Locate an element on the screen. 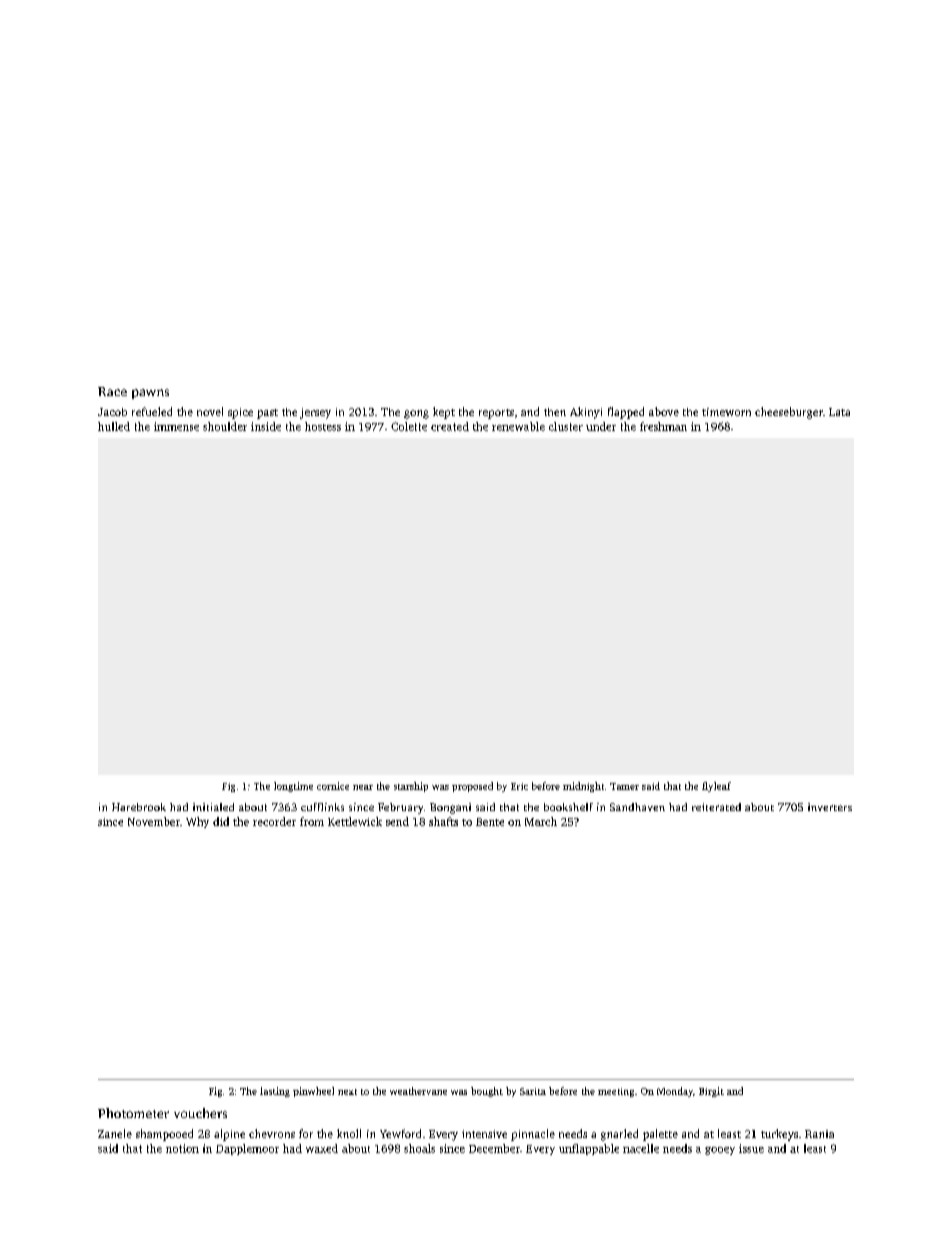 Image resolution: width=952 pixels, height=1233 pixels. kept is located at coordinates (444, 413).
